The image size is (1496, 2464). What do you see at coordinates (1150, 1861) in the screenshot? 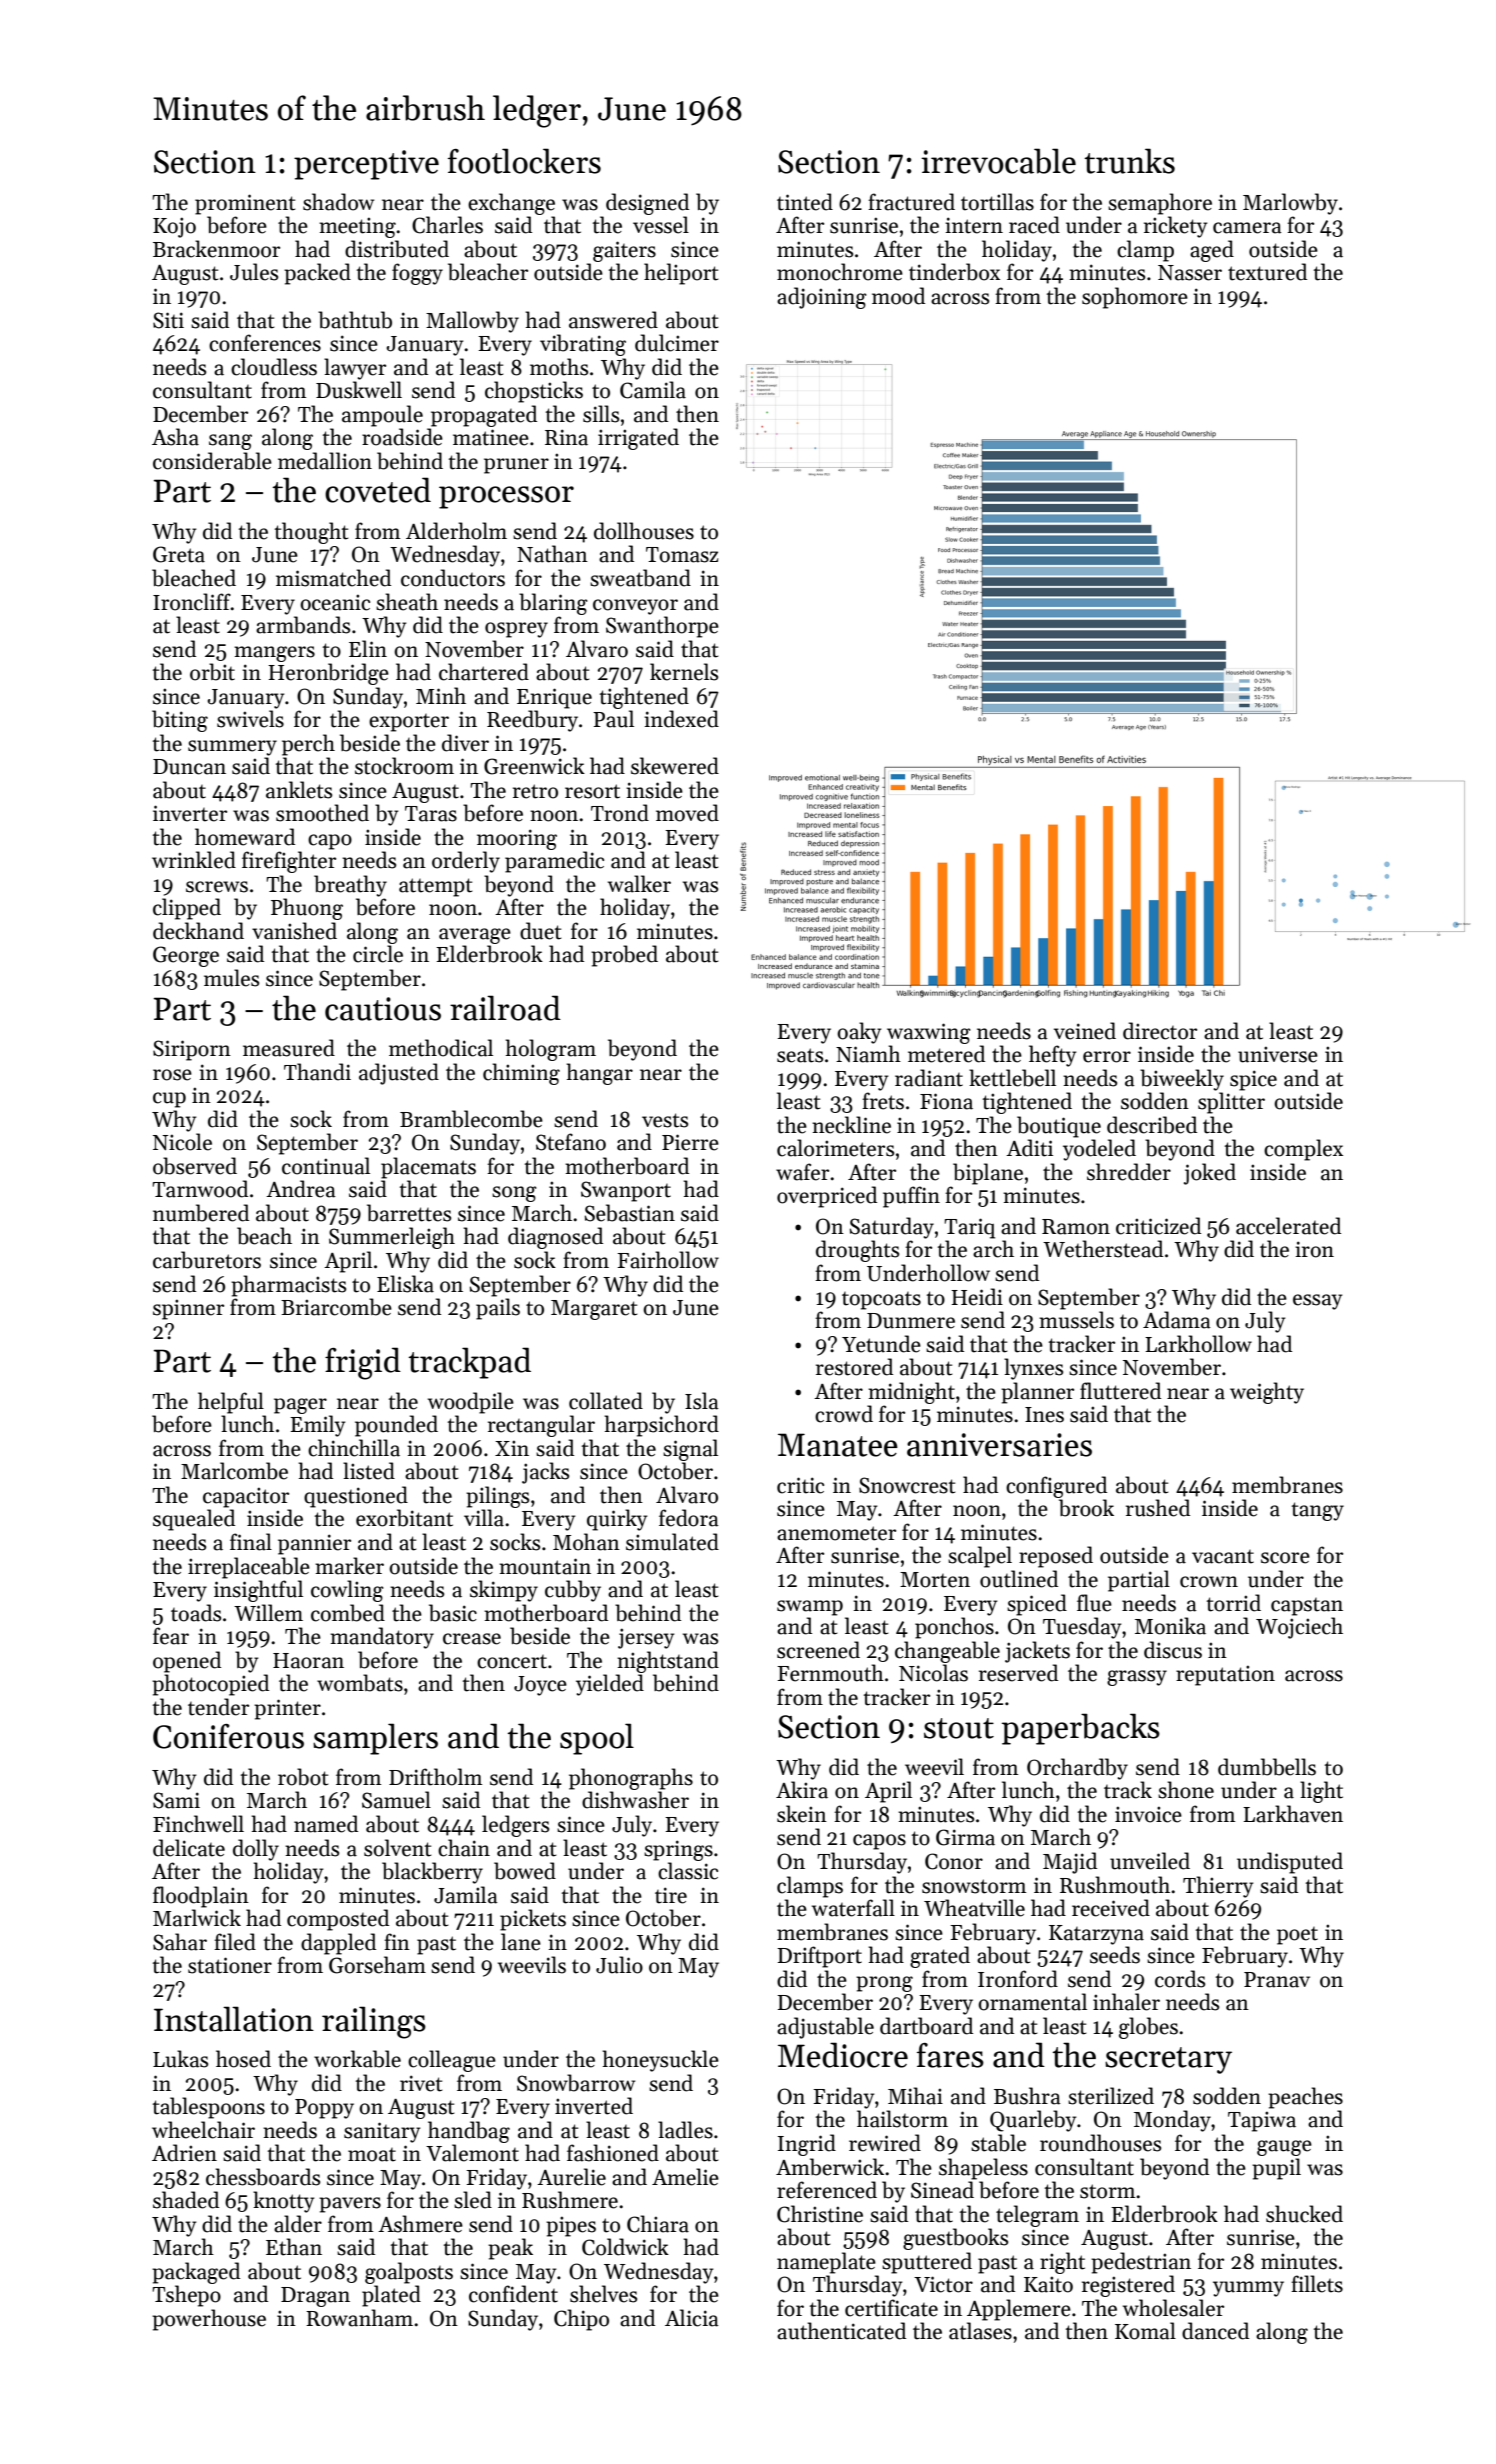
I see `unveiled` at bounding box center [1150, 1861].
